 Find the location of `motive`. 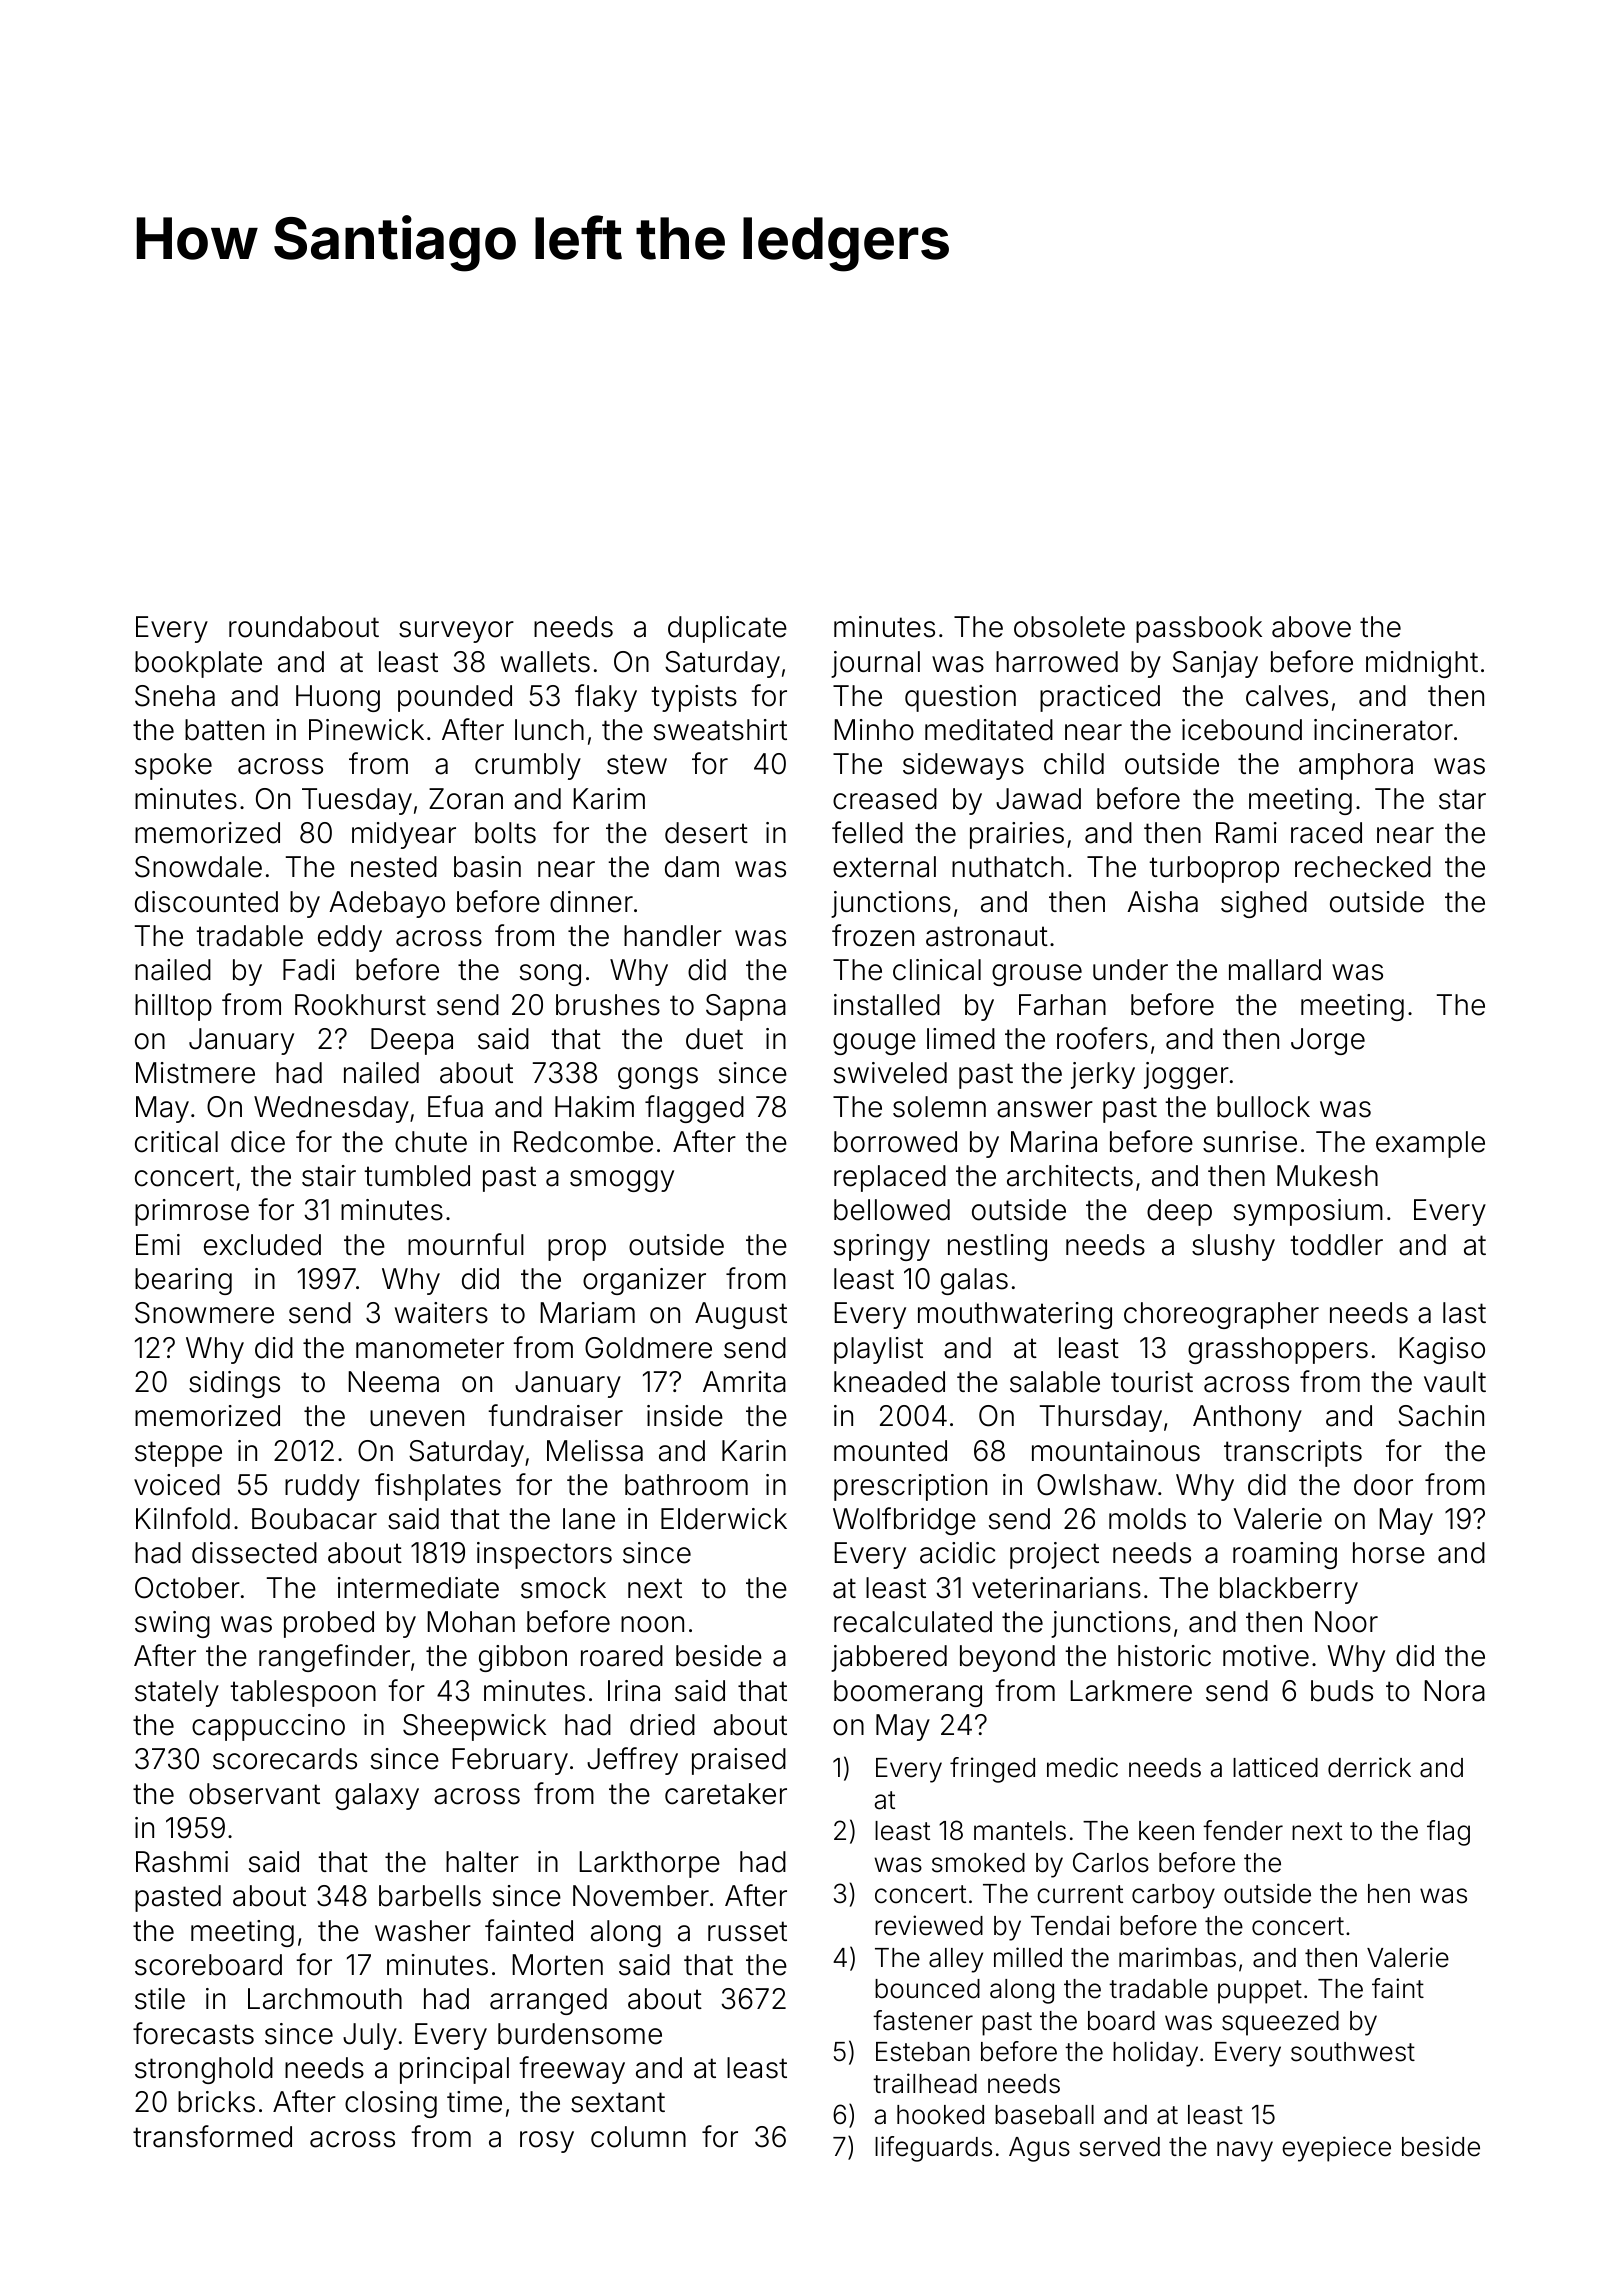

motive is located at coordinates (1266, 1656).
